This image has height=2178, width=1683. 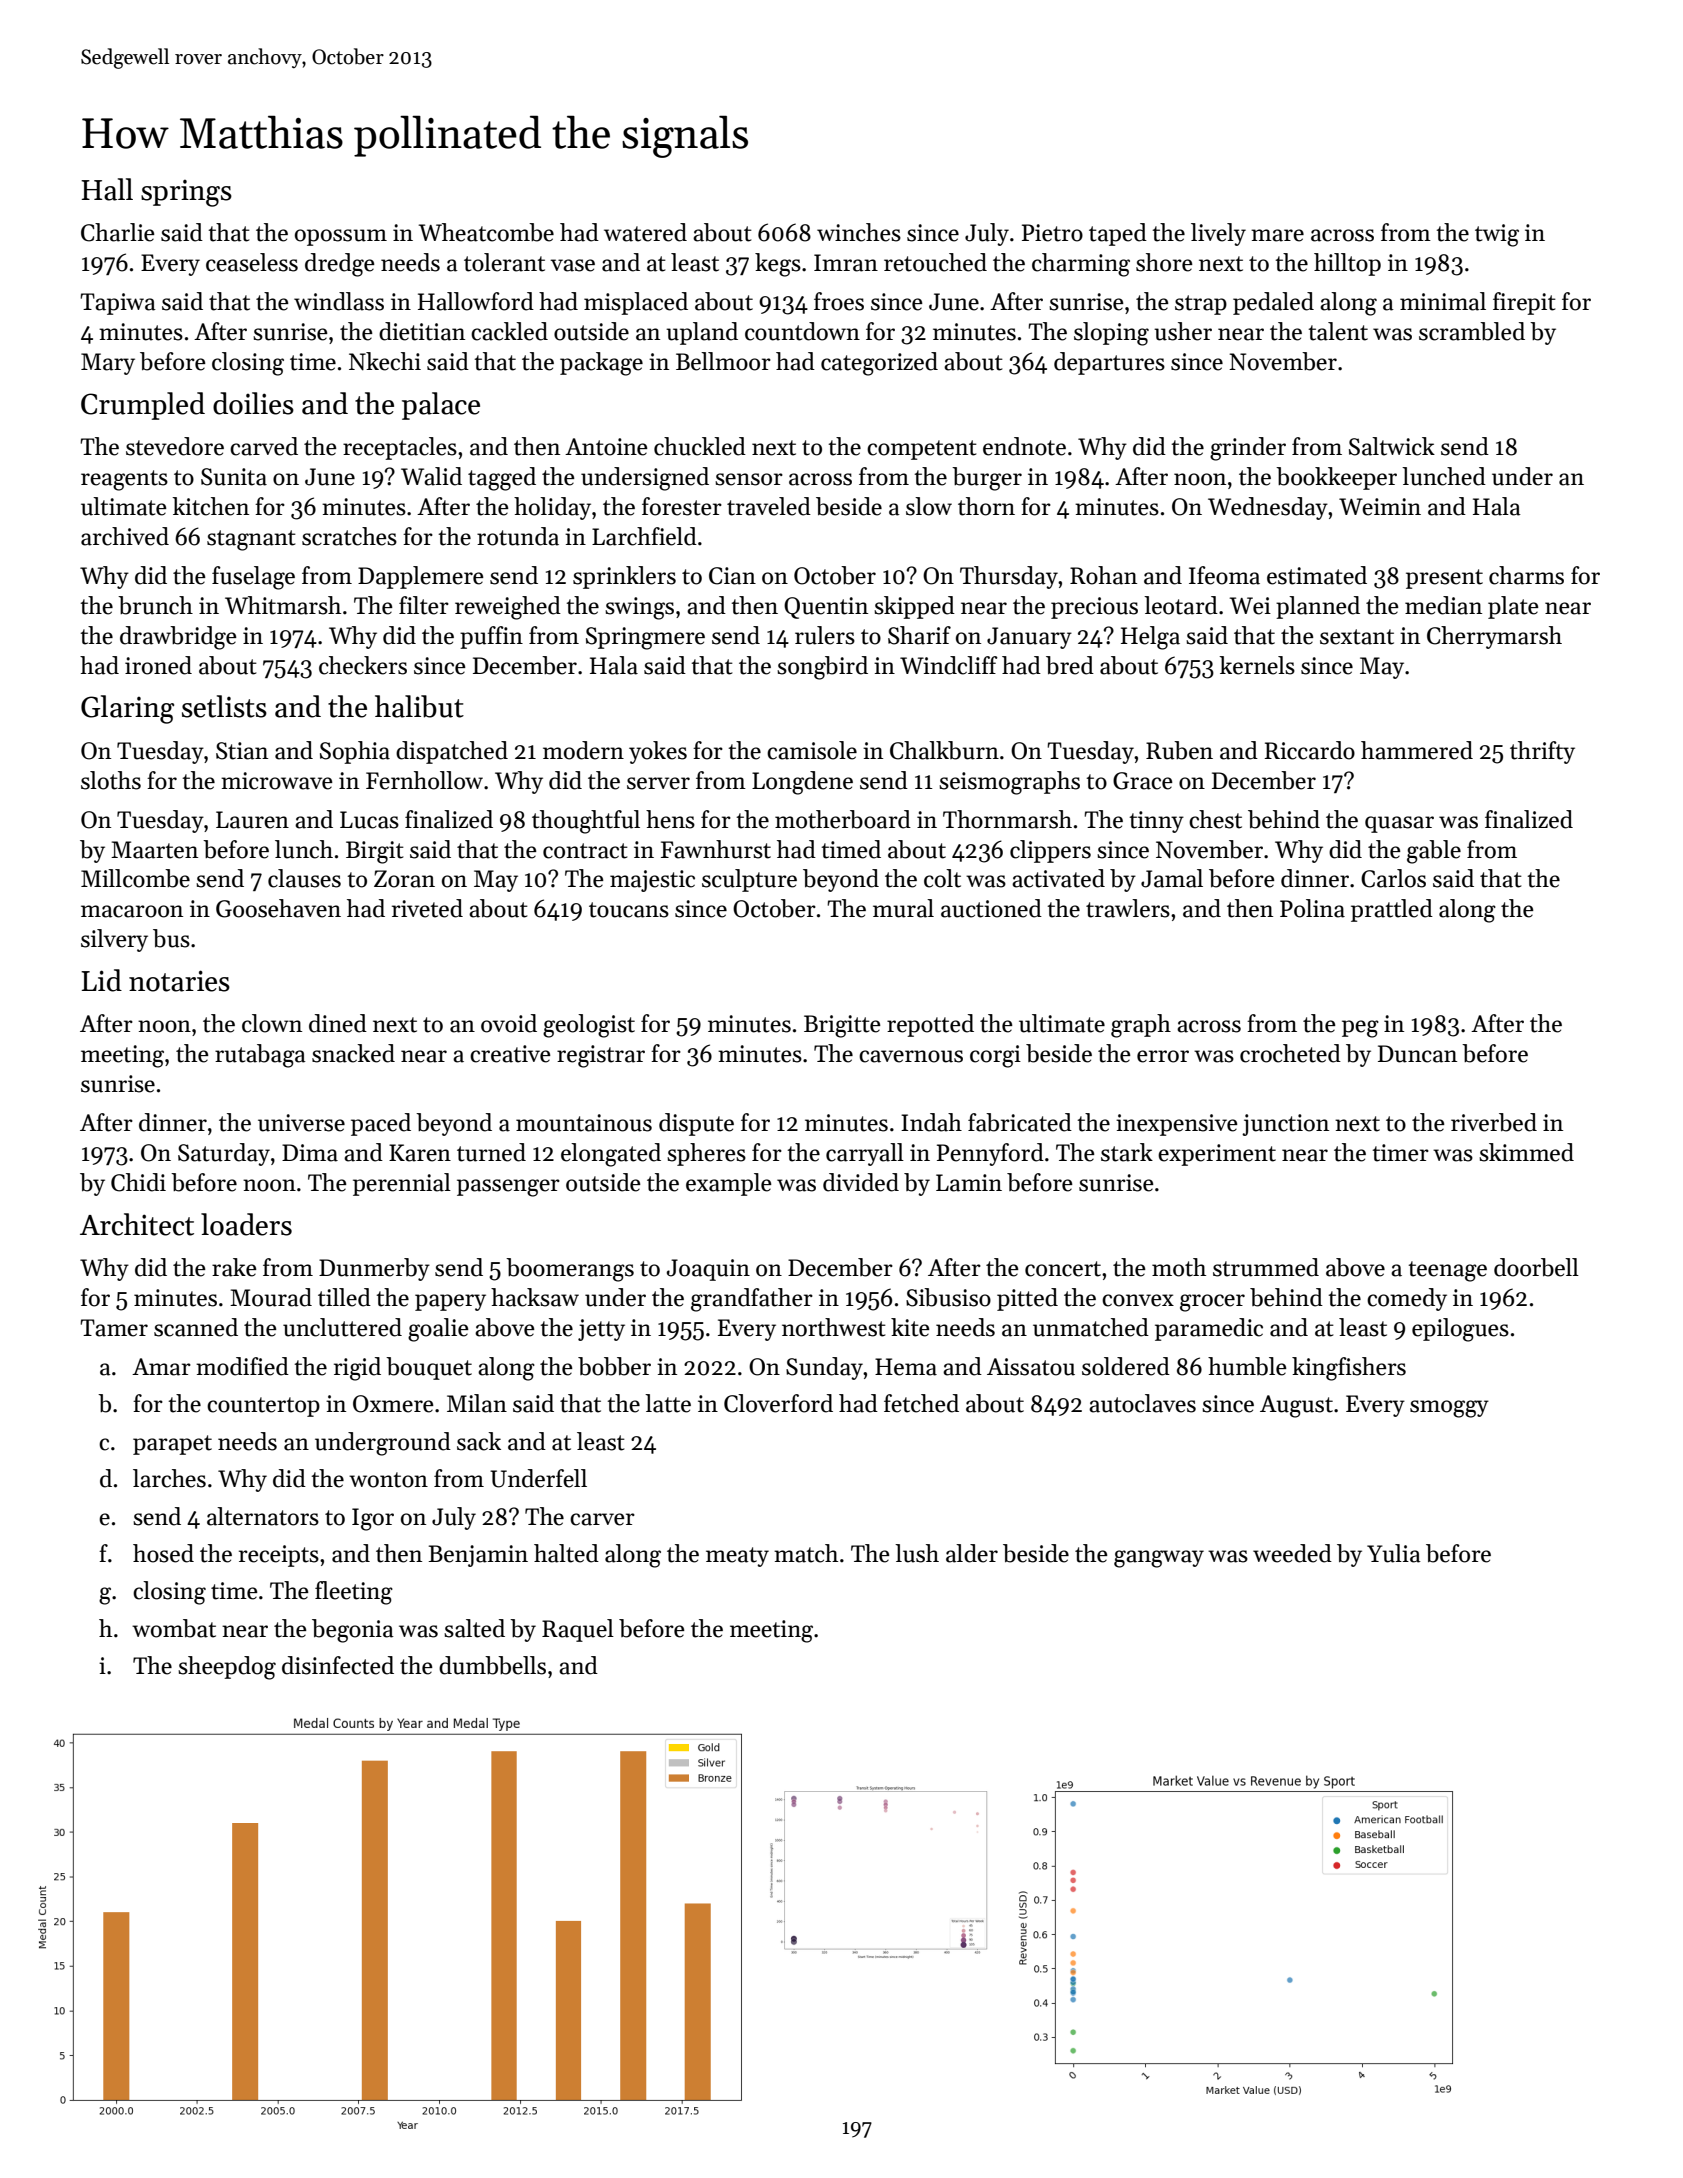 What do you see at coordinates (1494, 637) in the image?
I see `Cherrymarsh` at bounding box center [1494, 637].
